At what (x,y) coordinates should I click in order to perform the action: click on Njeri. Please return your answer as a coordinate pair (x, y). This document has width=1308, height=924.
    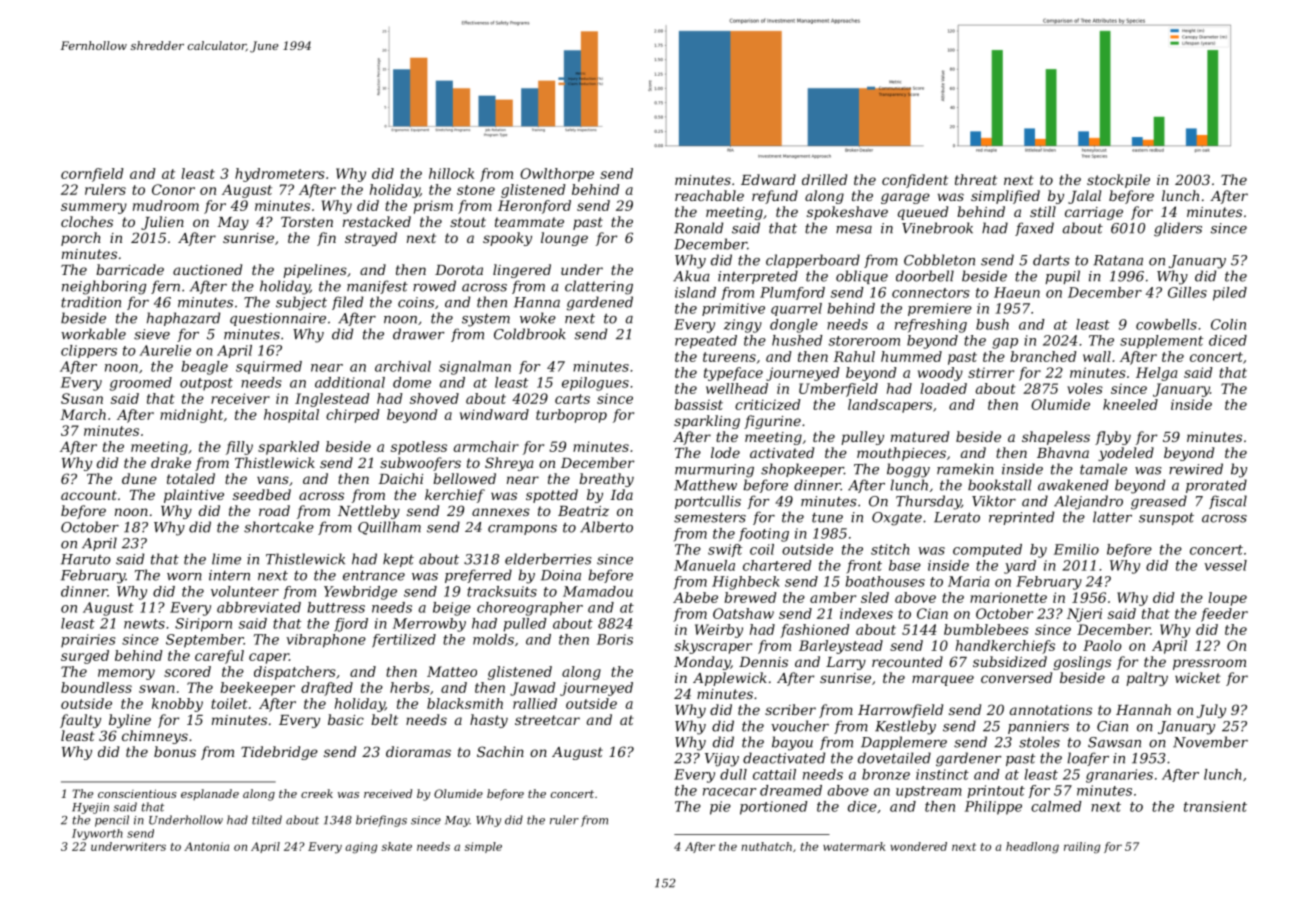
    Looking at the image, I should click on (1084, 615).
